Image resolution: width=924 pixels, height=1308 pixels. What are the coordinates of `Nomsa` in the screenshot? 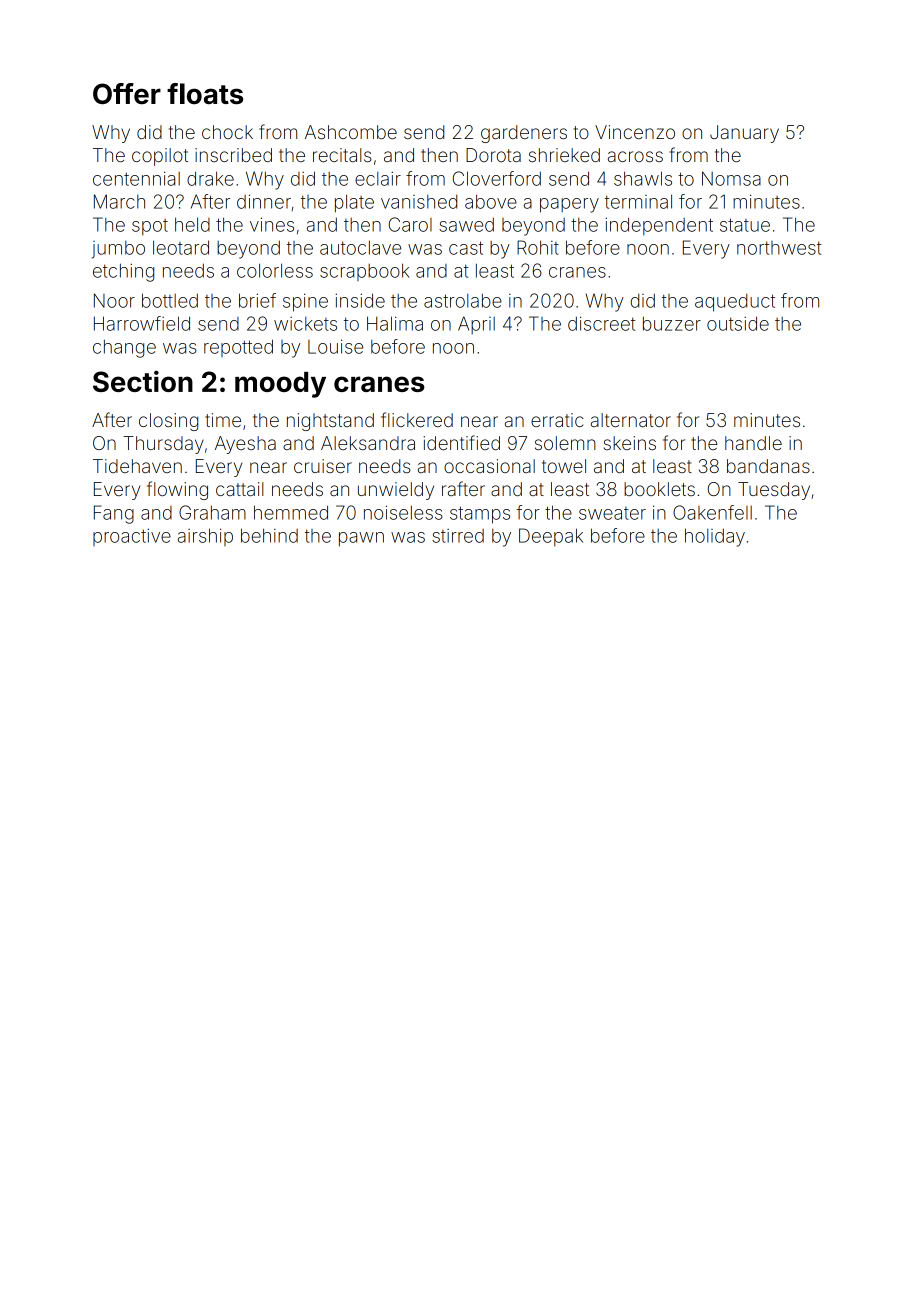 It's located at (731, 178).
